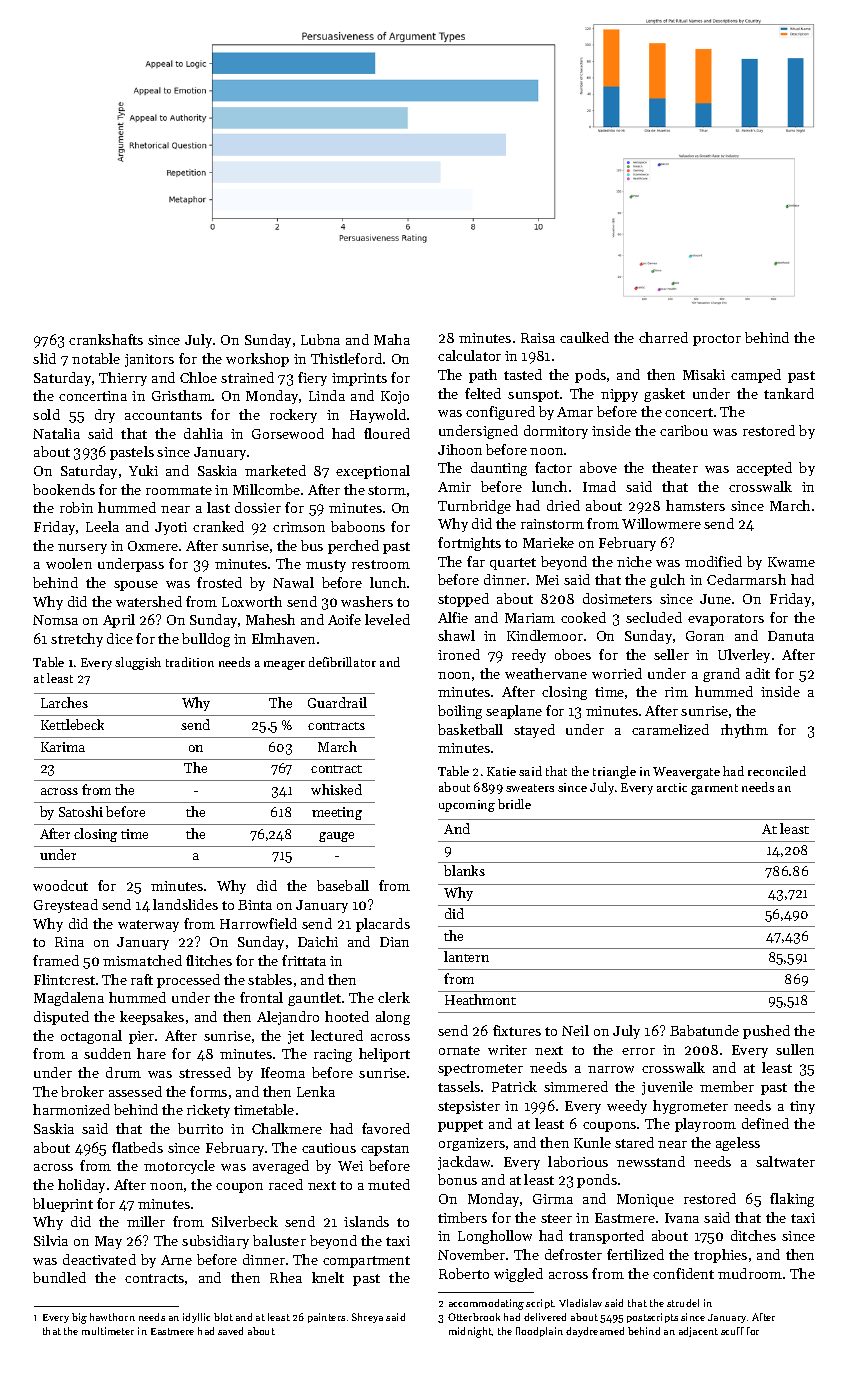 The image size is (849, 1400). Describe the element at coordinates (791, 636) in the image. I see `Danuta` at that location.
